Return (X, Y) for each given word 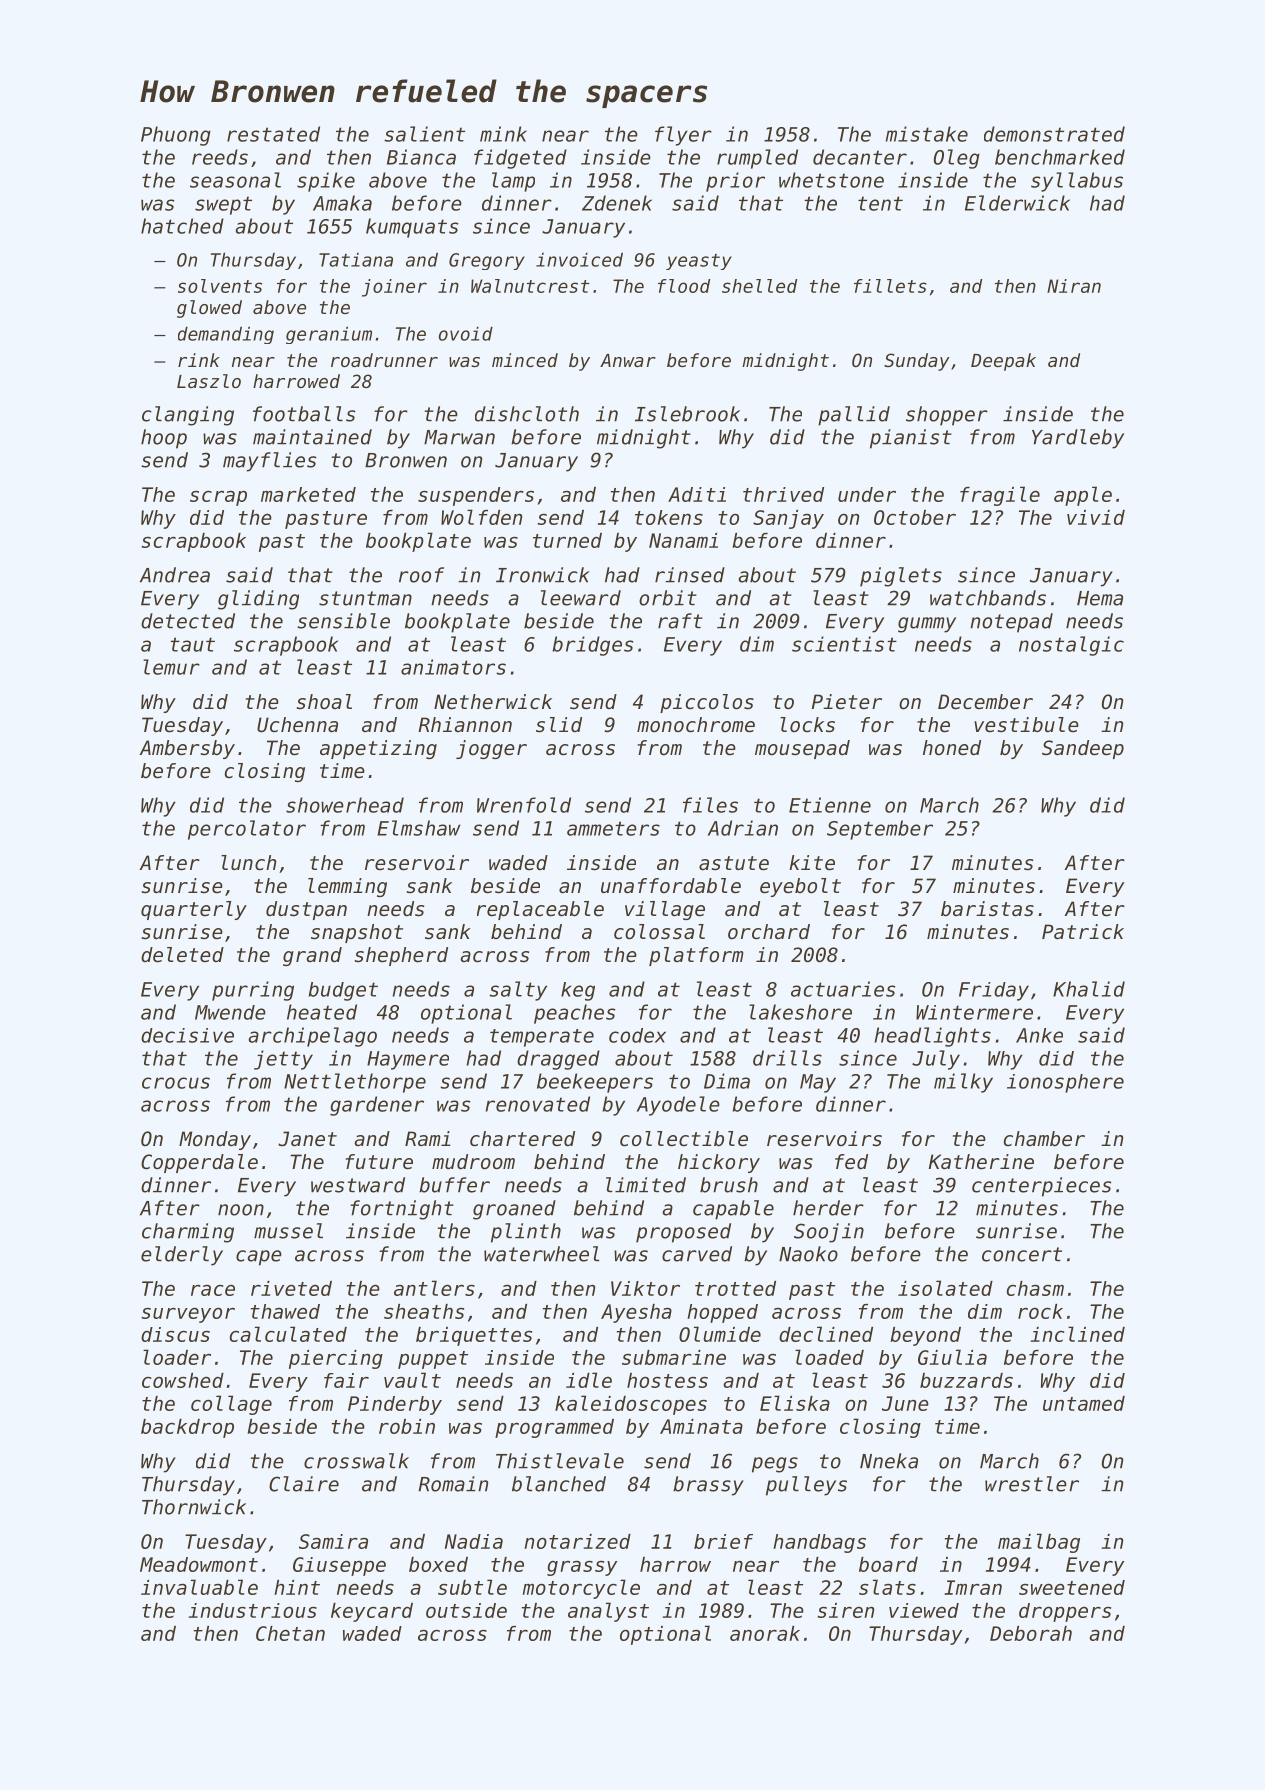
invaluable (199, 1587)
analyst (608, 1612)
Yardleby (1078, 439)
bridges (593, 646)
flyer (683, 136)
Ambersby (187, 749)
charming (188, 1233)
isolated (945, 1288)
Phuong (176, 136)
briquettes (474, 1336)
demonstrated (1054, 134)
